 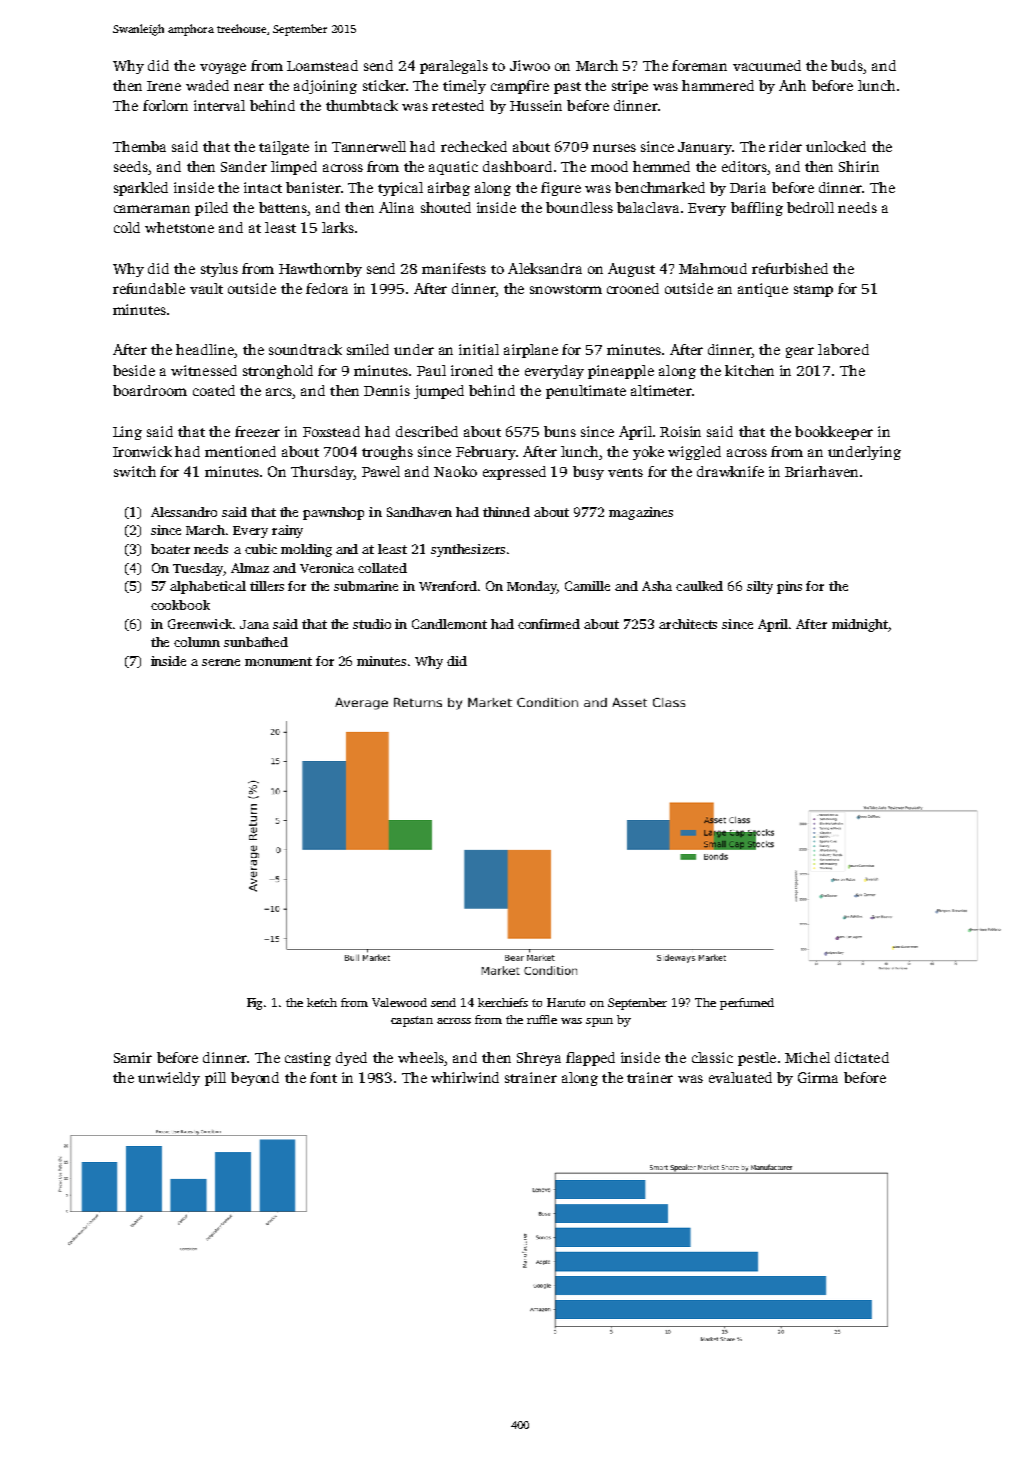 What do you see at coordinates (164, 86) in the image?
I see `Irene` at bounding box center [164, 86].
